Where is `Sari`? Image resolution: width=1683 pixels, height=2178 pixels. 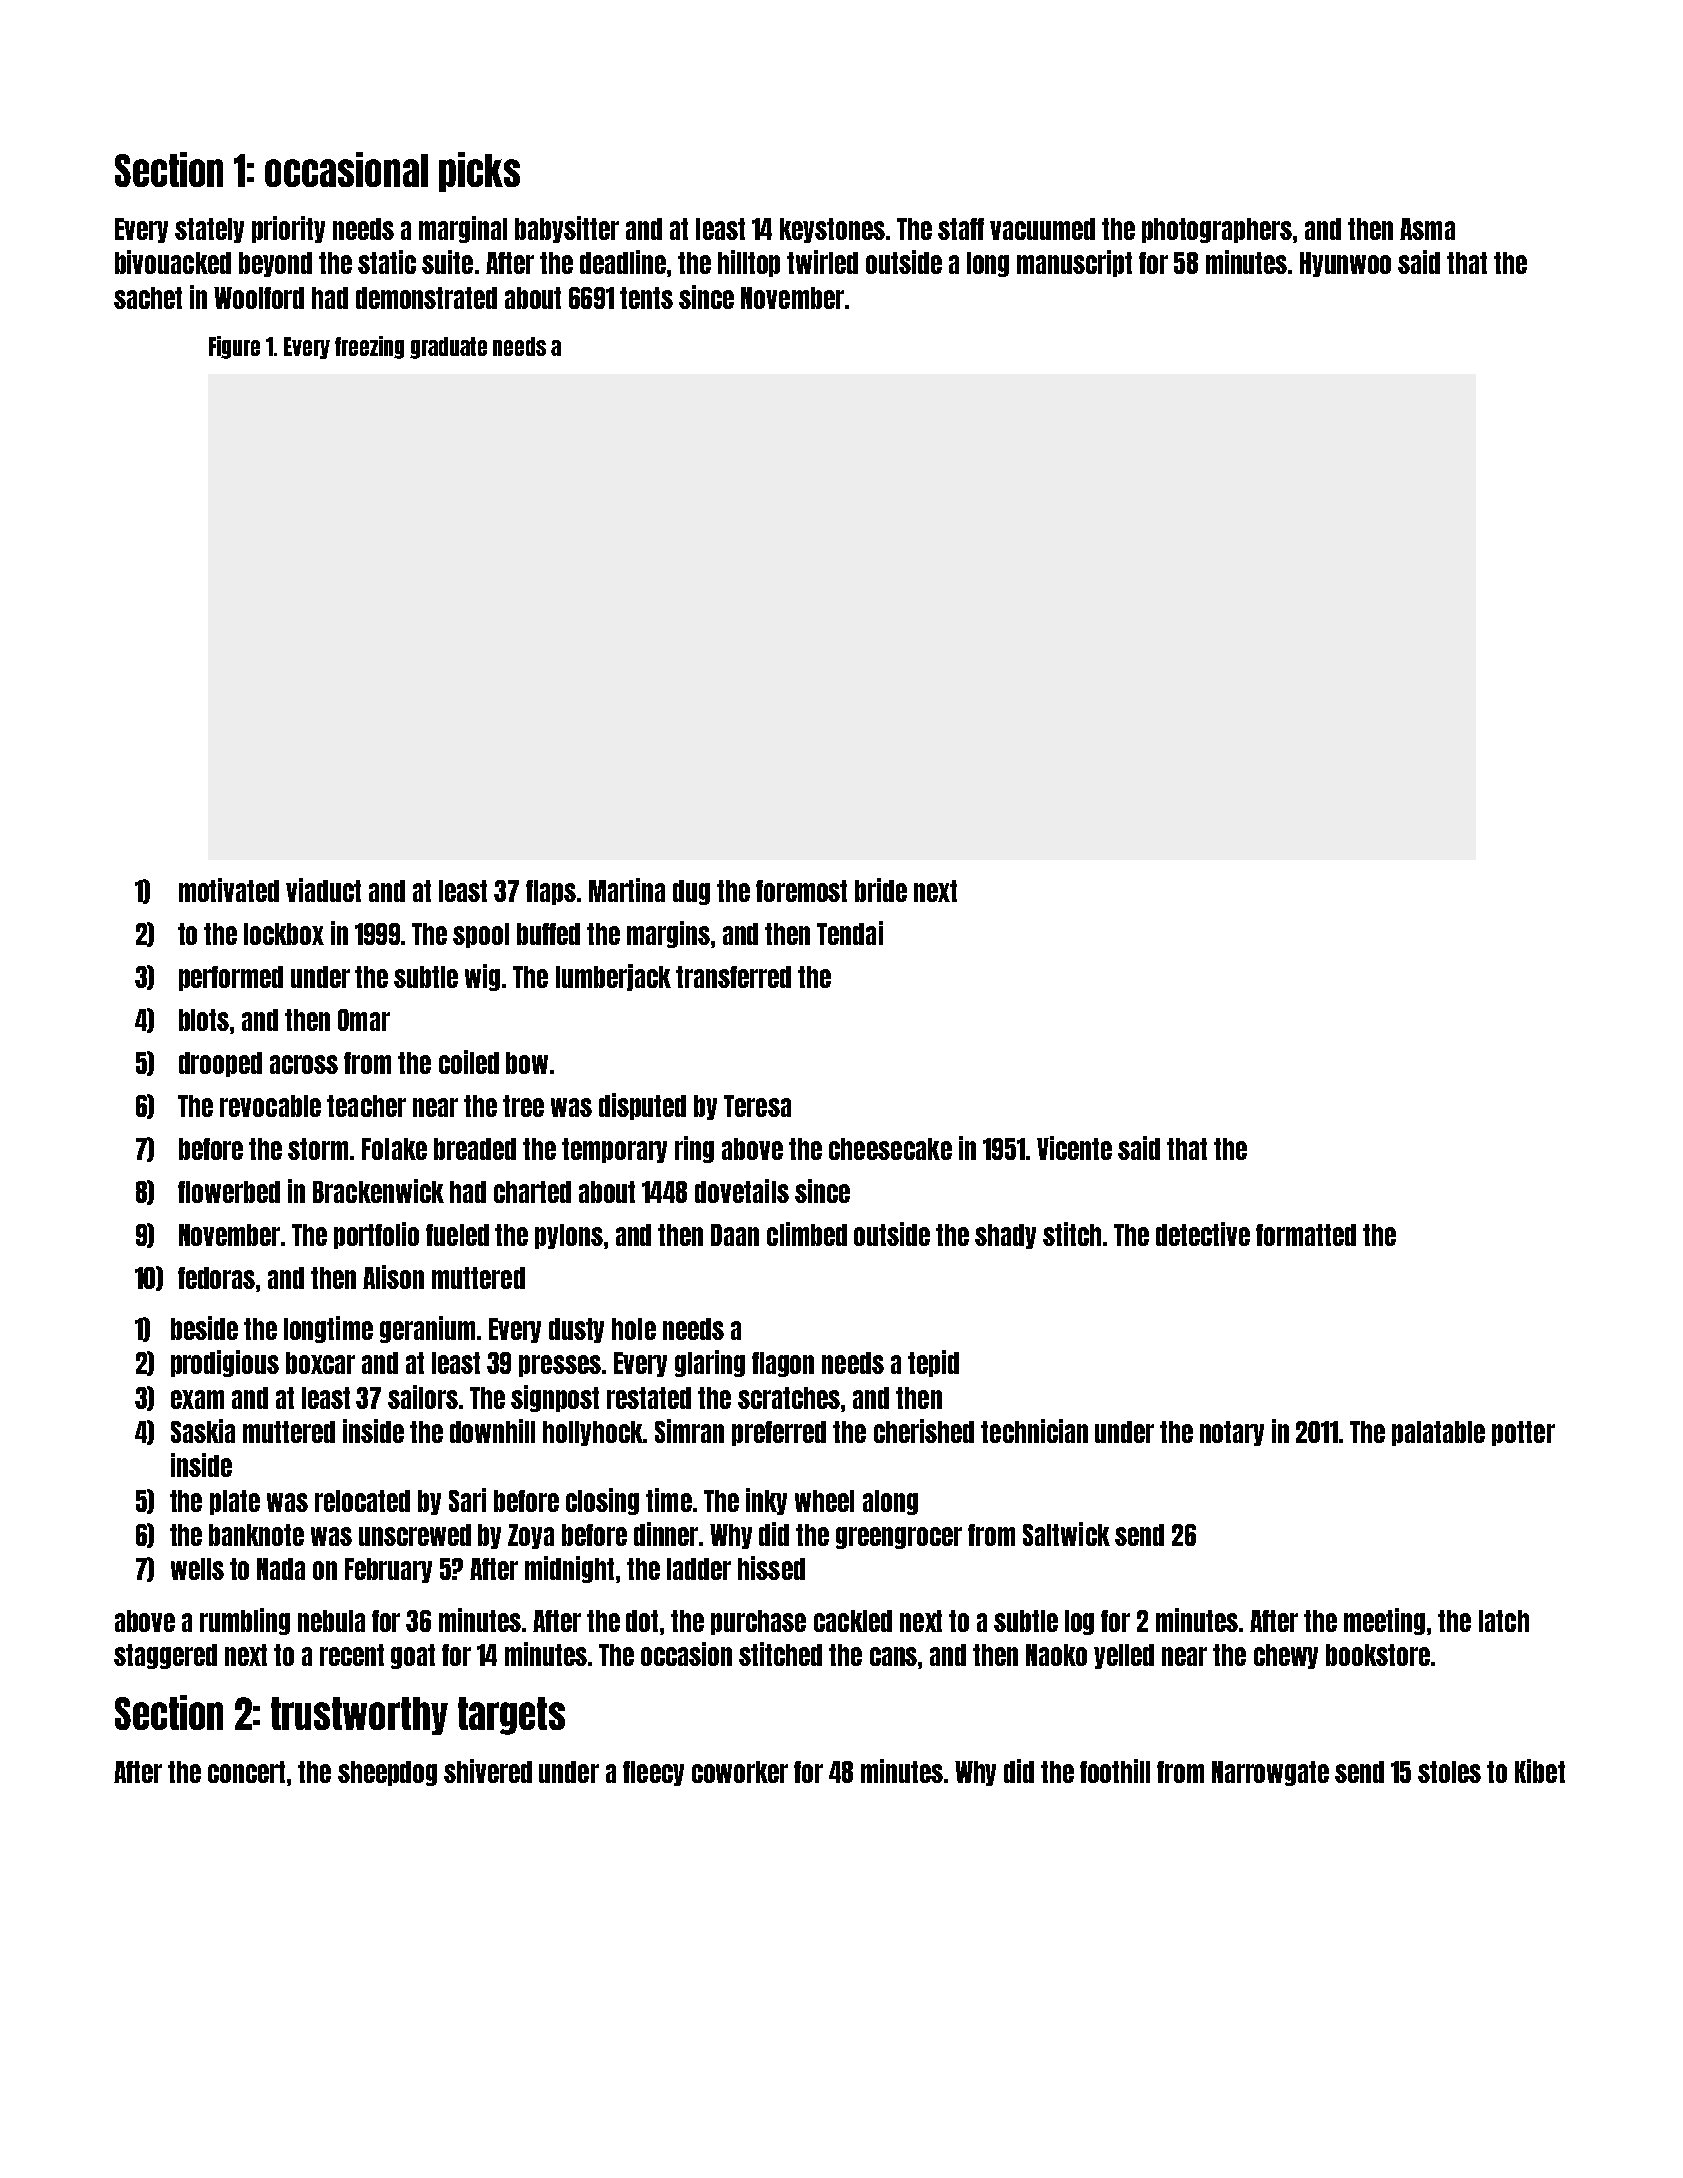 Sari is located at coordinates (467, 1500).
